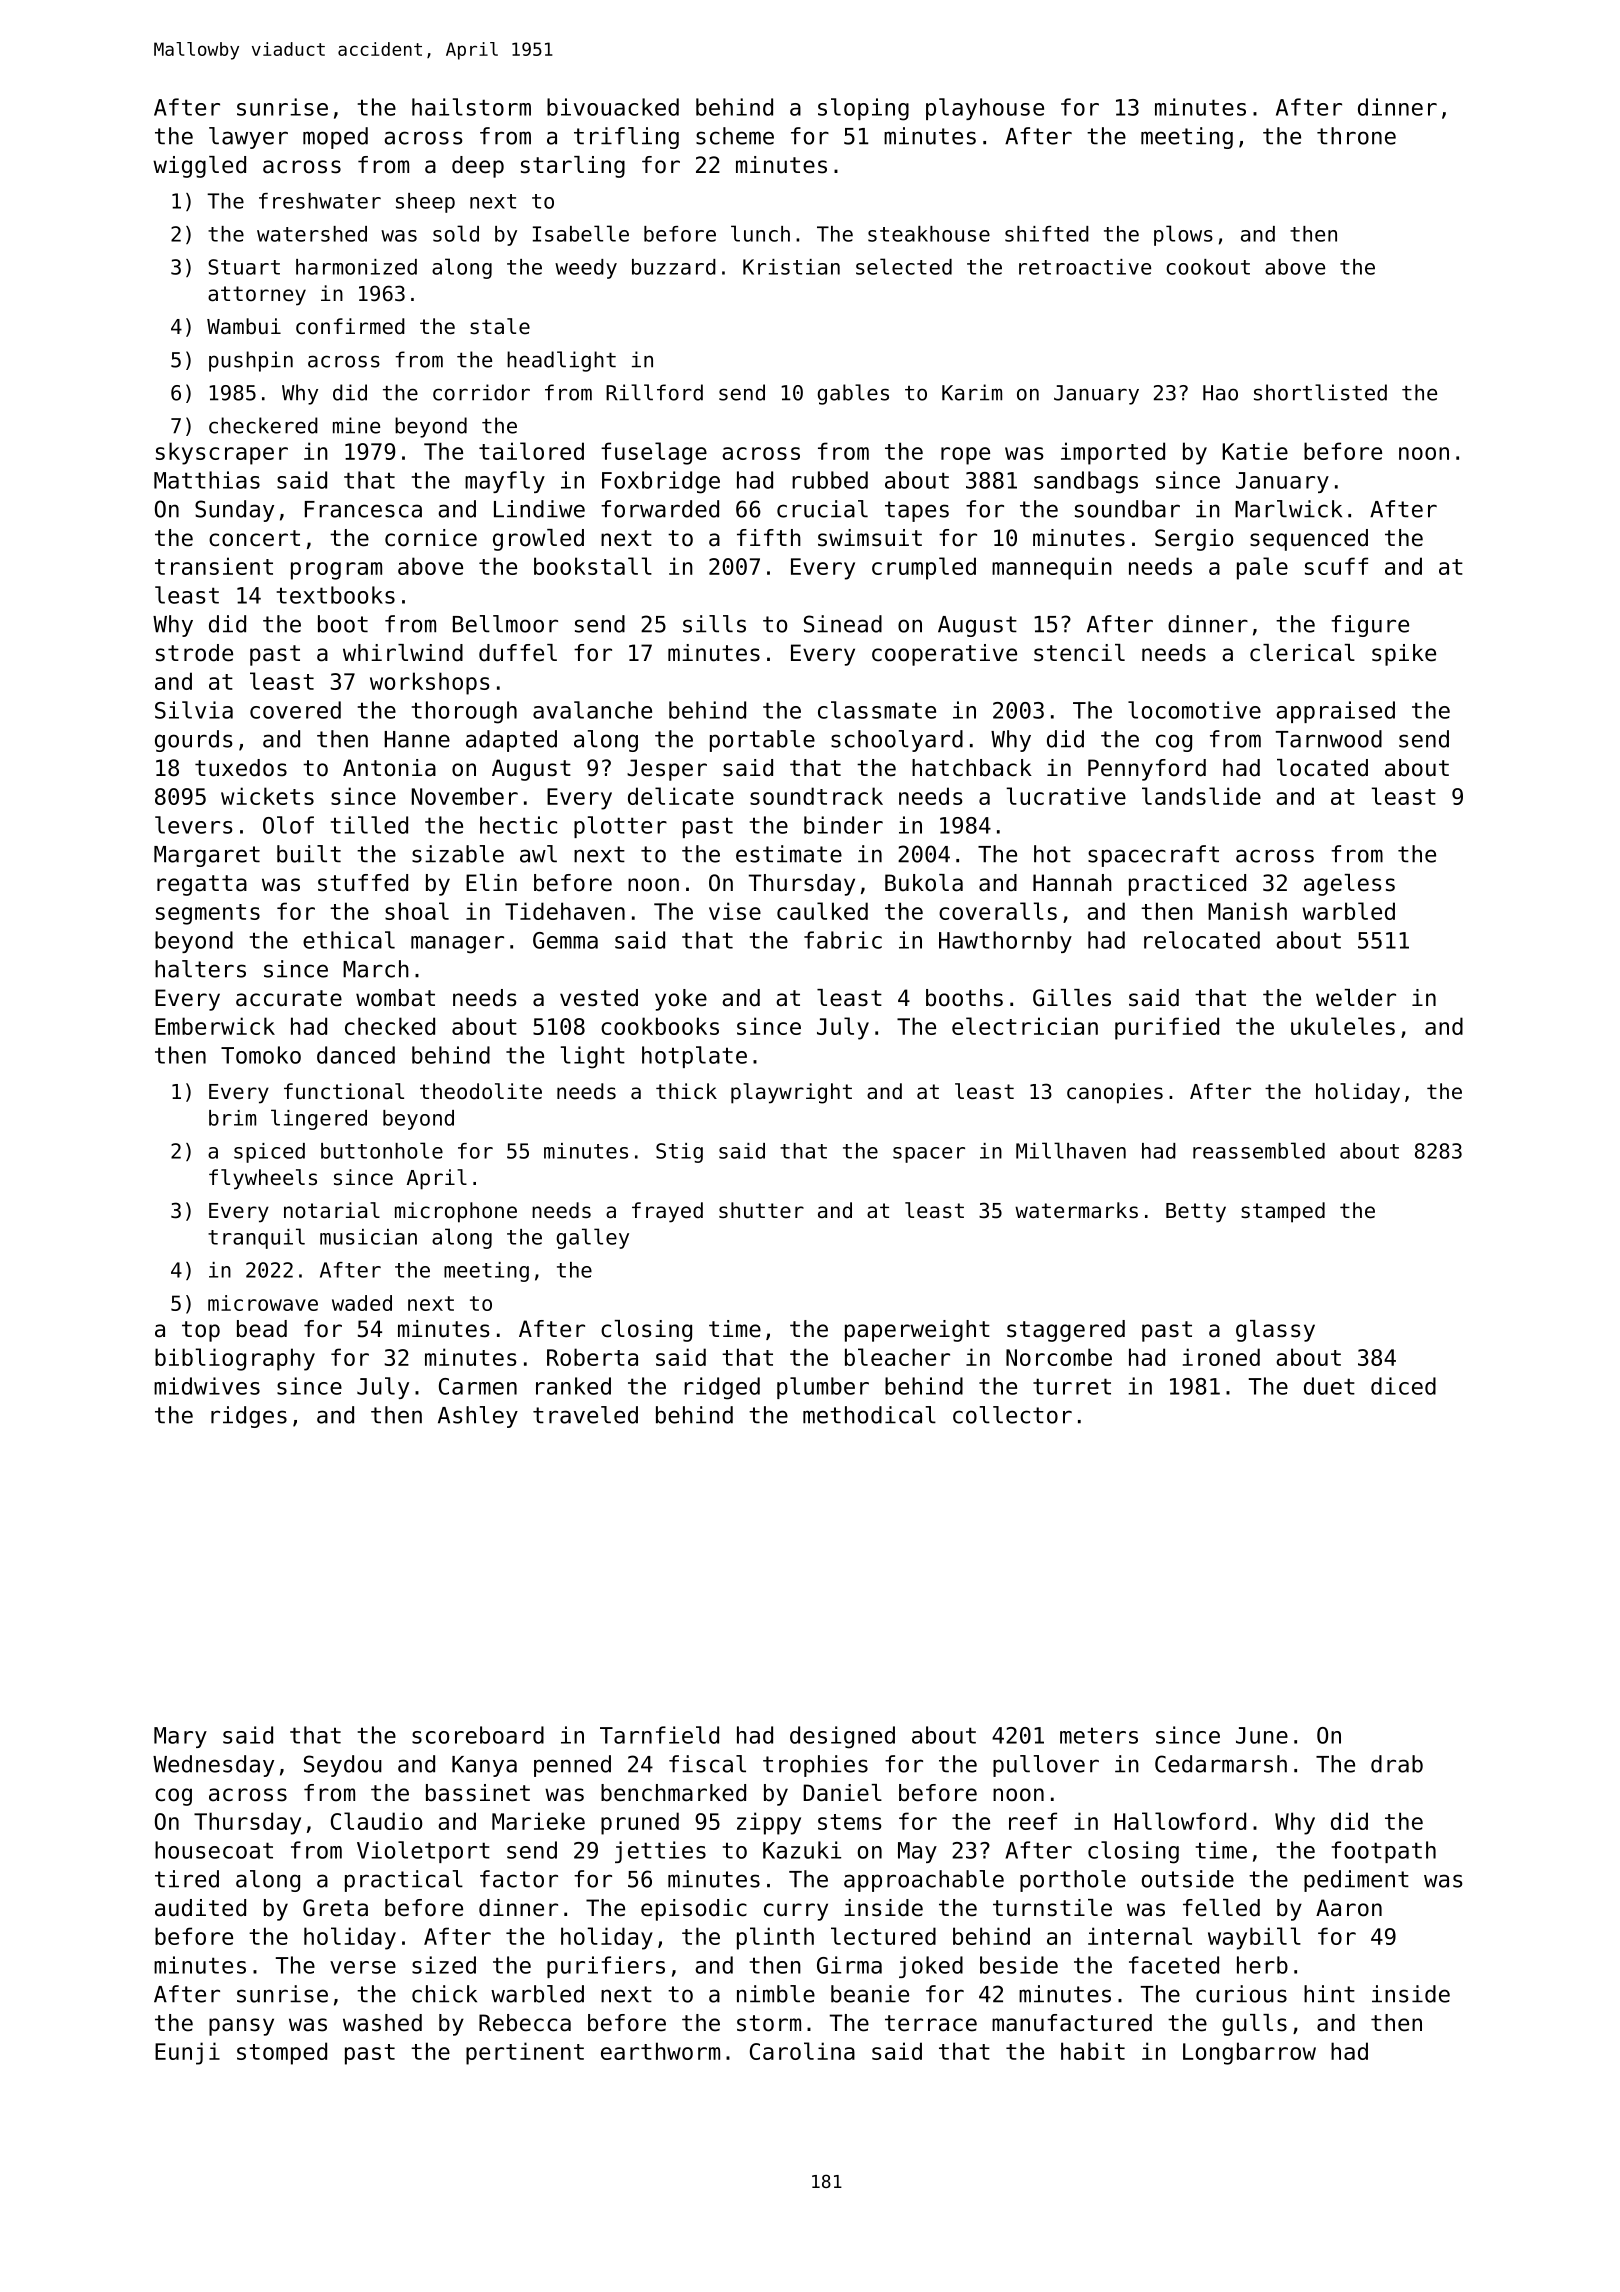 The height and width of the image is (2292, 1620). I want to click on landslide, so click(1201, 796).
